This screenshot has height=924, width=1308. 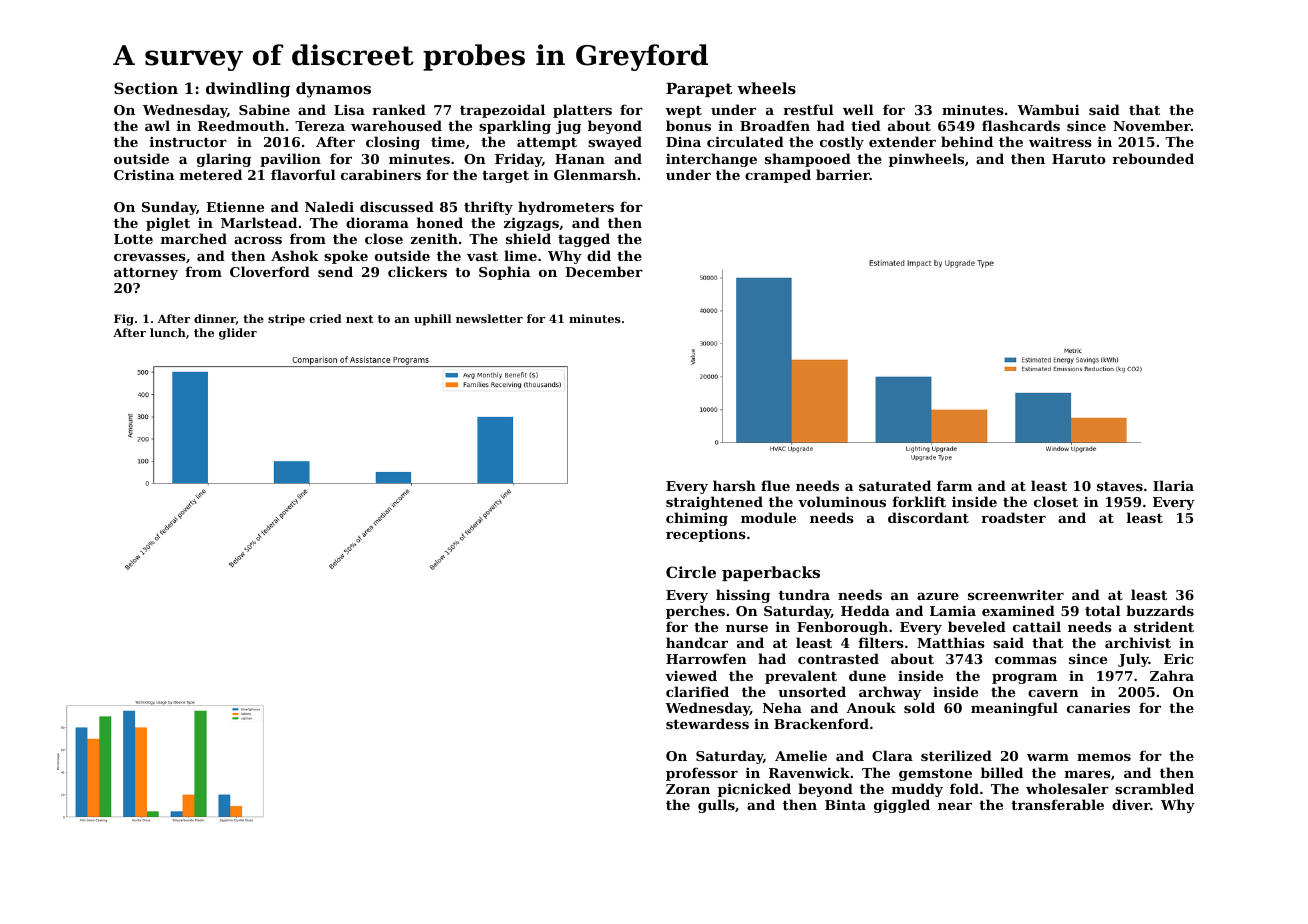 What do you see at coordinates (688, 789) in the screenshot?
I see `Zoran` at bounding box center [688, 789].
